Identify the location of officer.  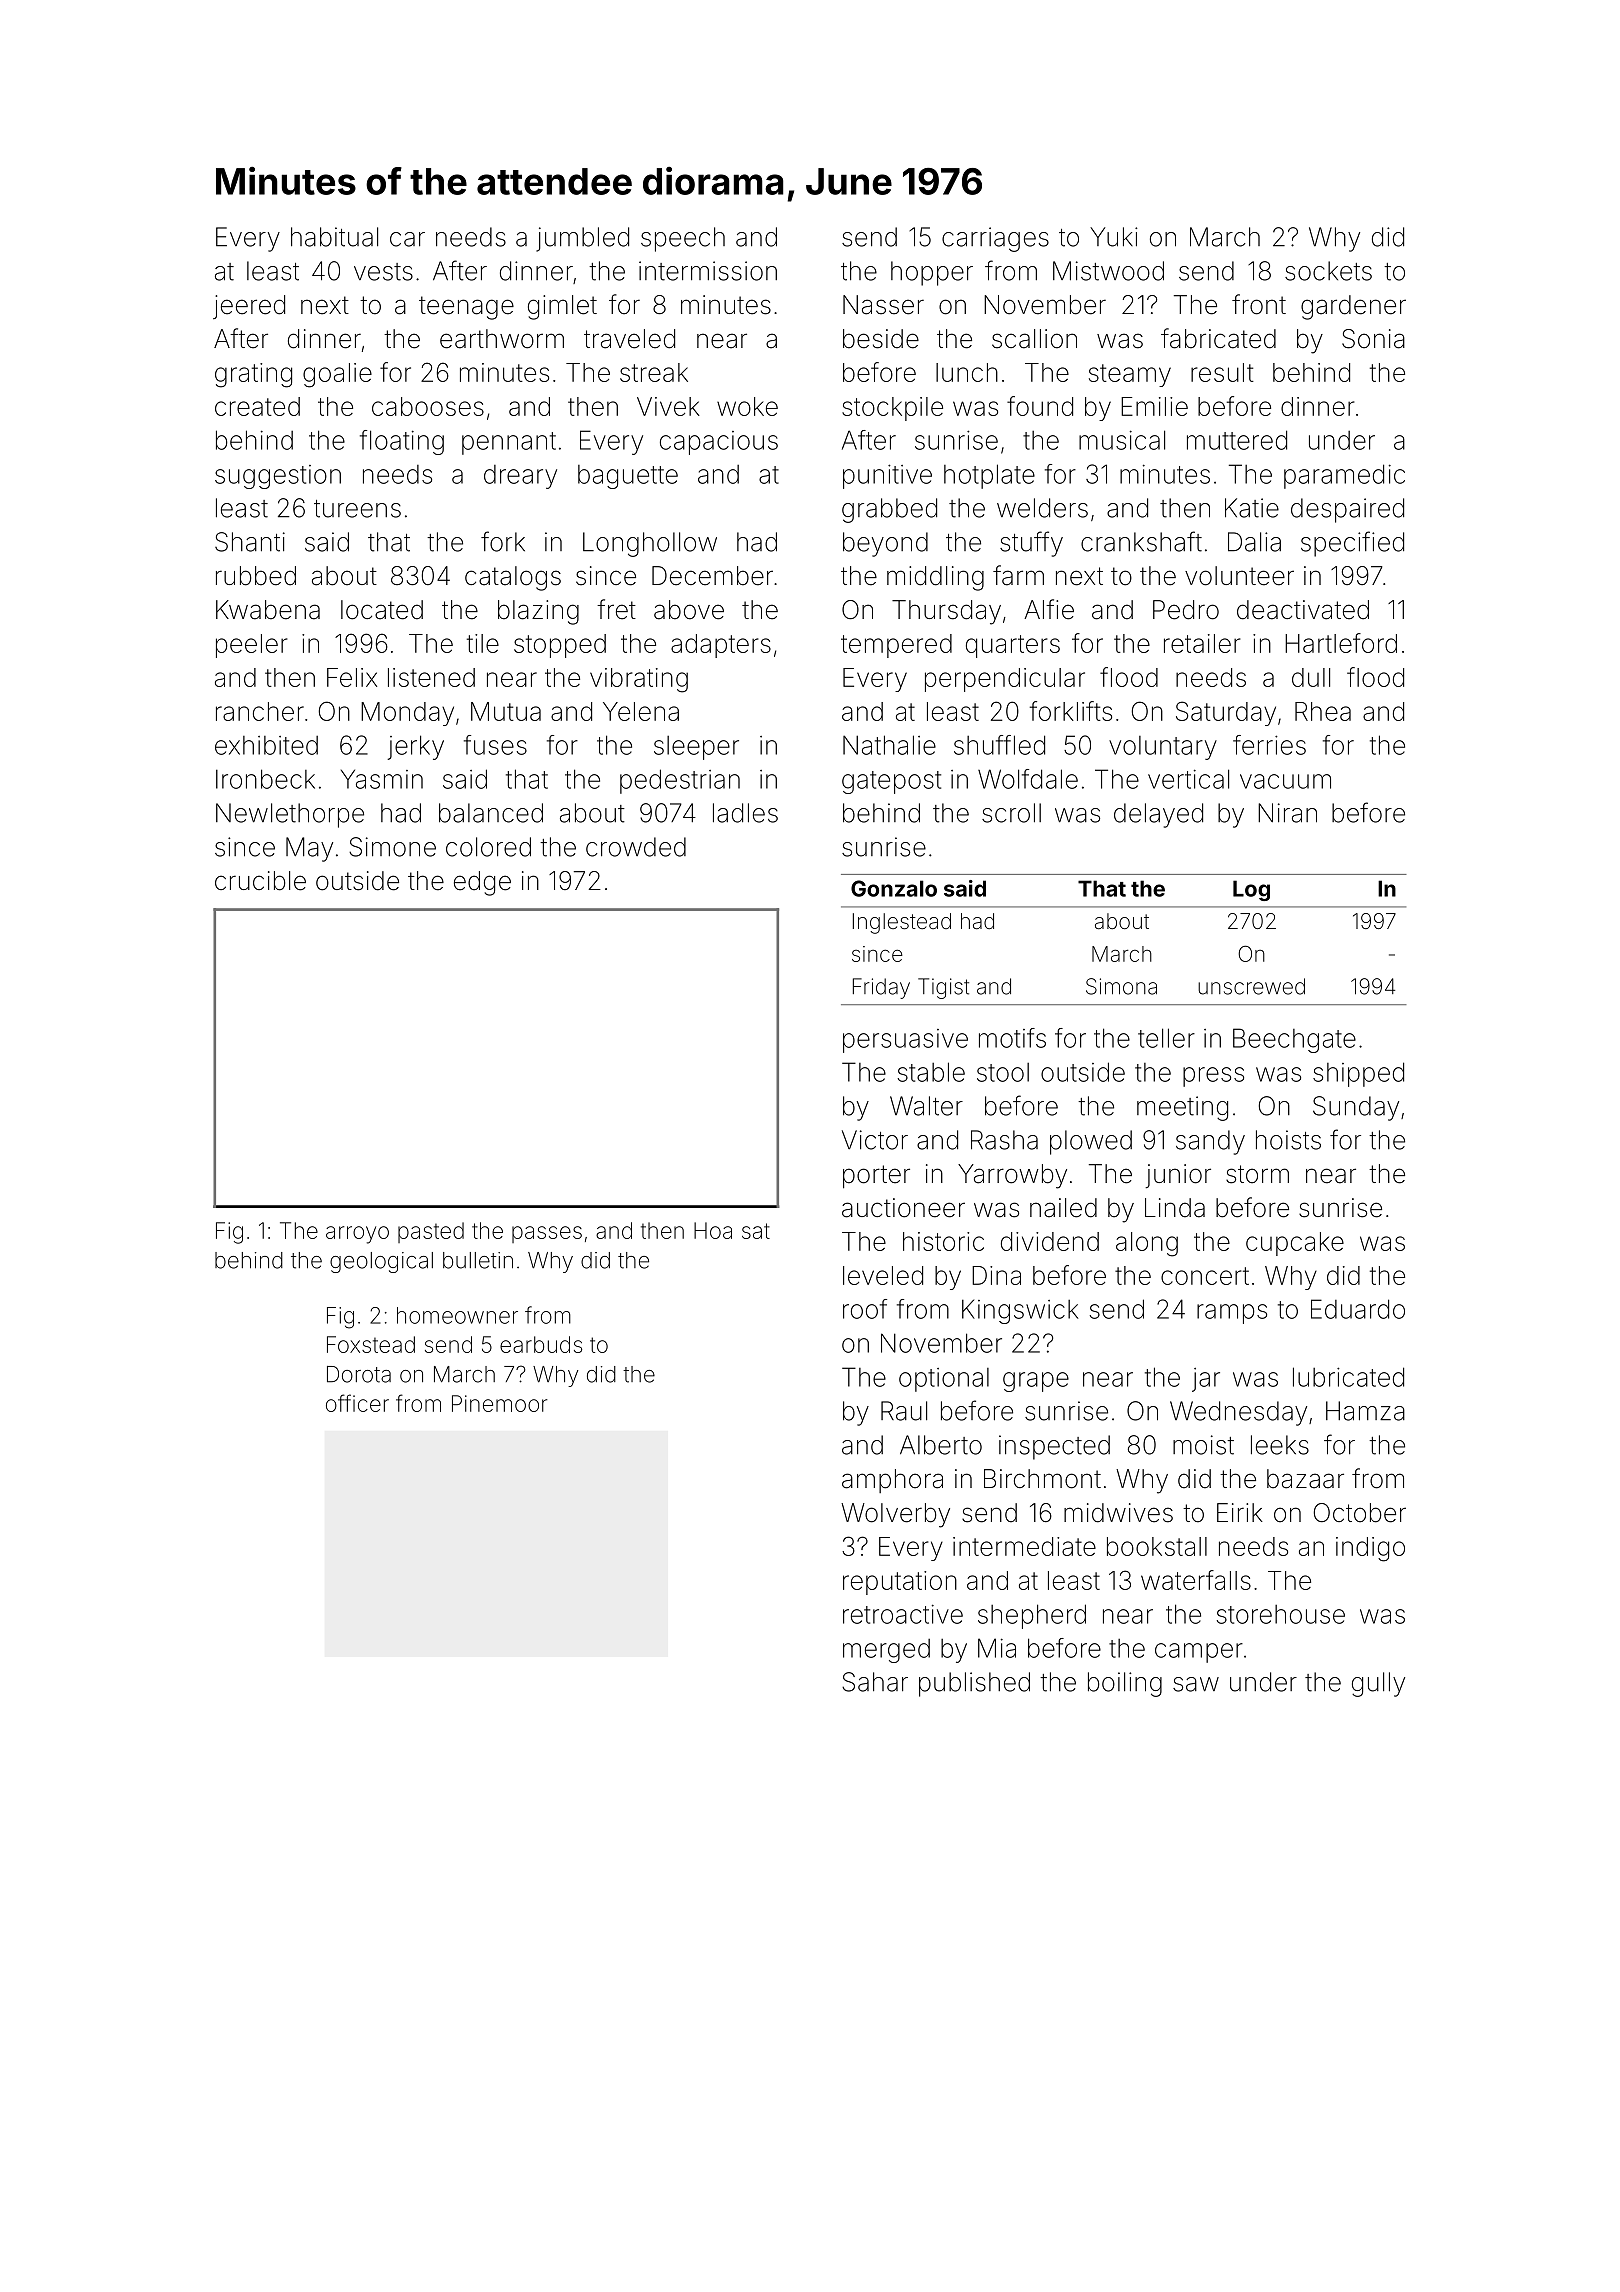
(357, 1403).
